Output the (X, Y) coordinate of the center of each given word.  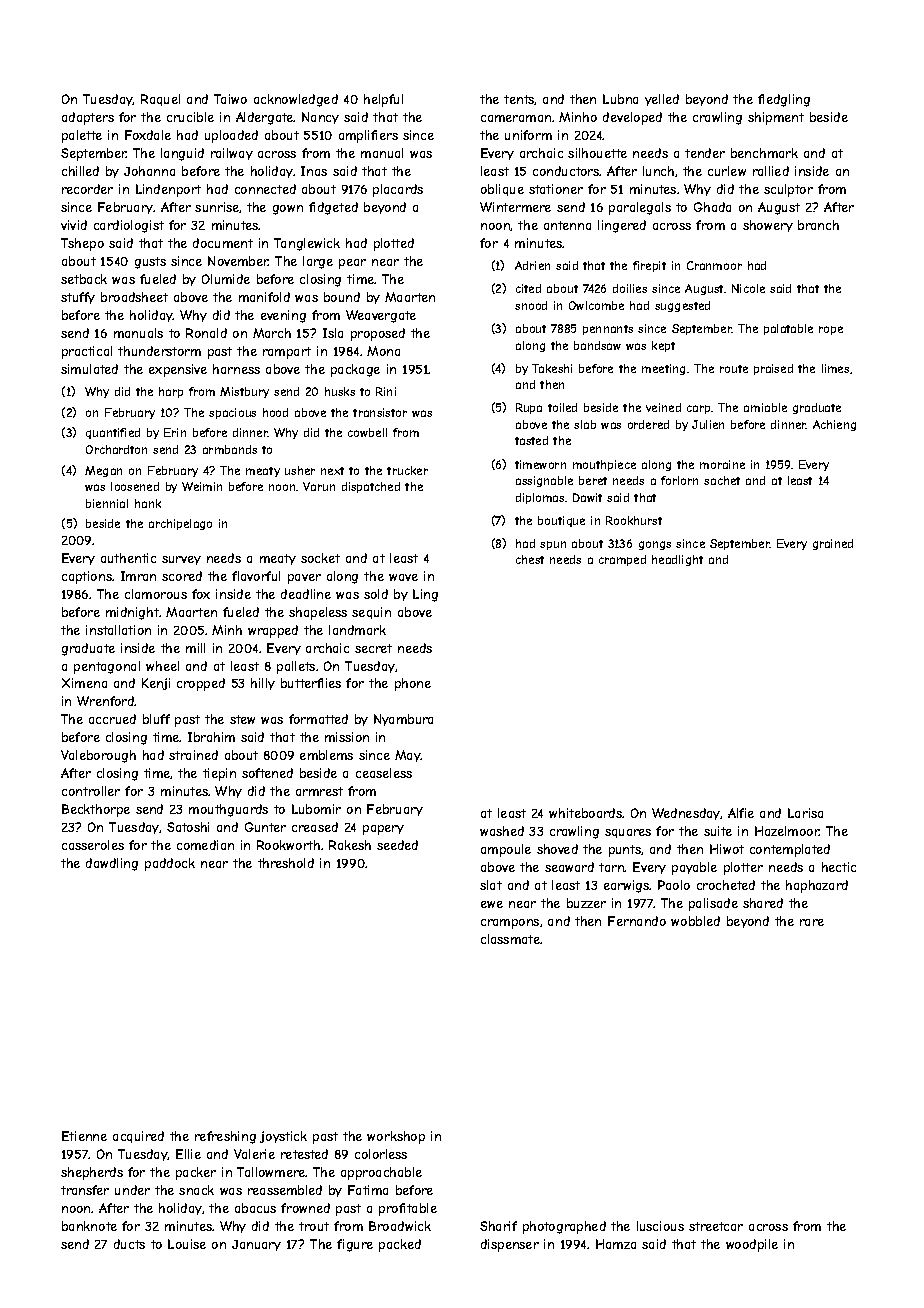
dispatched (371, 487)
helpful (383, 100)
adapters (88, 118)
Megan (103, 471)
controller (91, 791)
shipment (776, 118)
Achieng (834, 425)
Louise (187, 1244)
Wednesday (686, 814)
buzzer (586, 903)
